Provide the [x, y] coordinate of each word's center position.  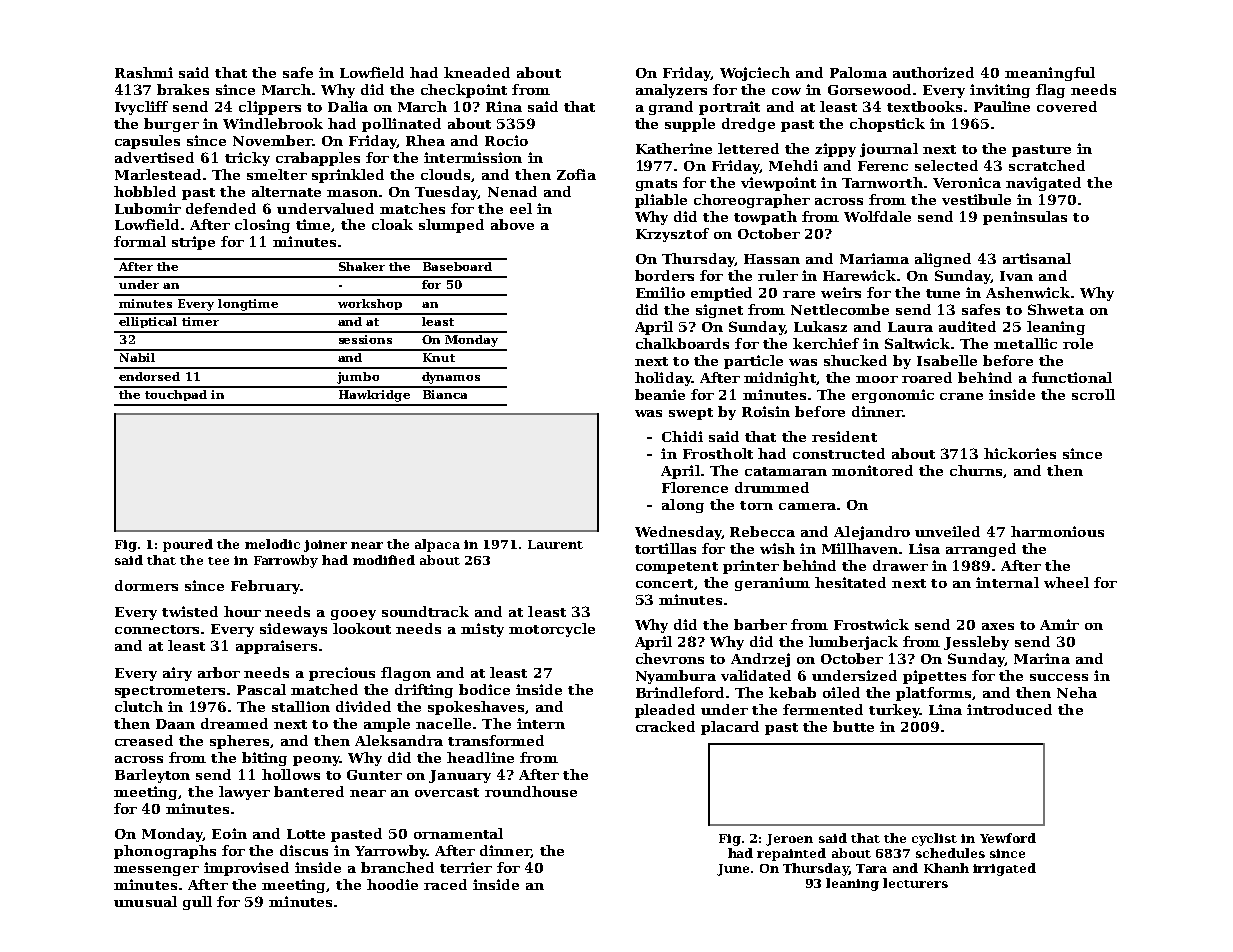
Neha [1077, 692]
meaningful [1050, 74]
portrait [729, 108]
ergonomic [893, 396]
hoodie [392, 884]
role [1078, 343]
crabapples [318, 159]
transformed [496, 740]
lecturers [915, 883]
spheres [240, 742]
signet [719, 311]
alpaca [437, 545]
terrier [466, 867]
